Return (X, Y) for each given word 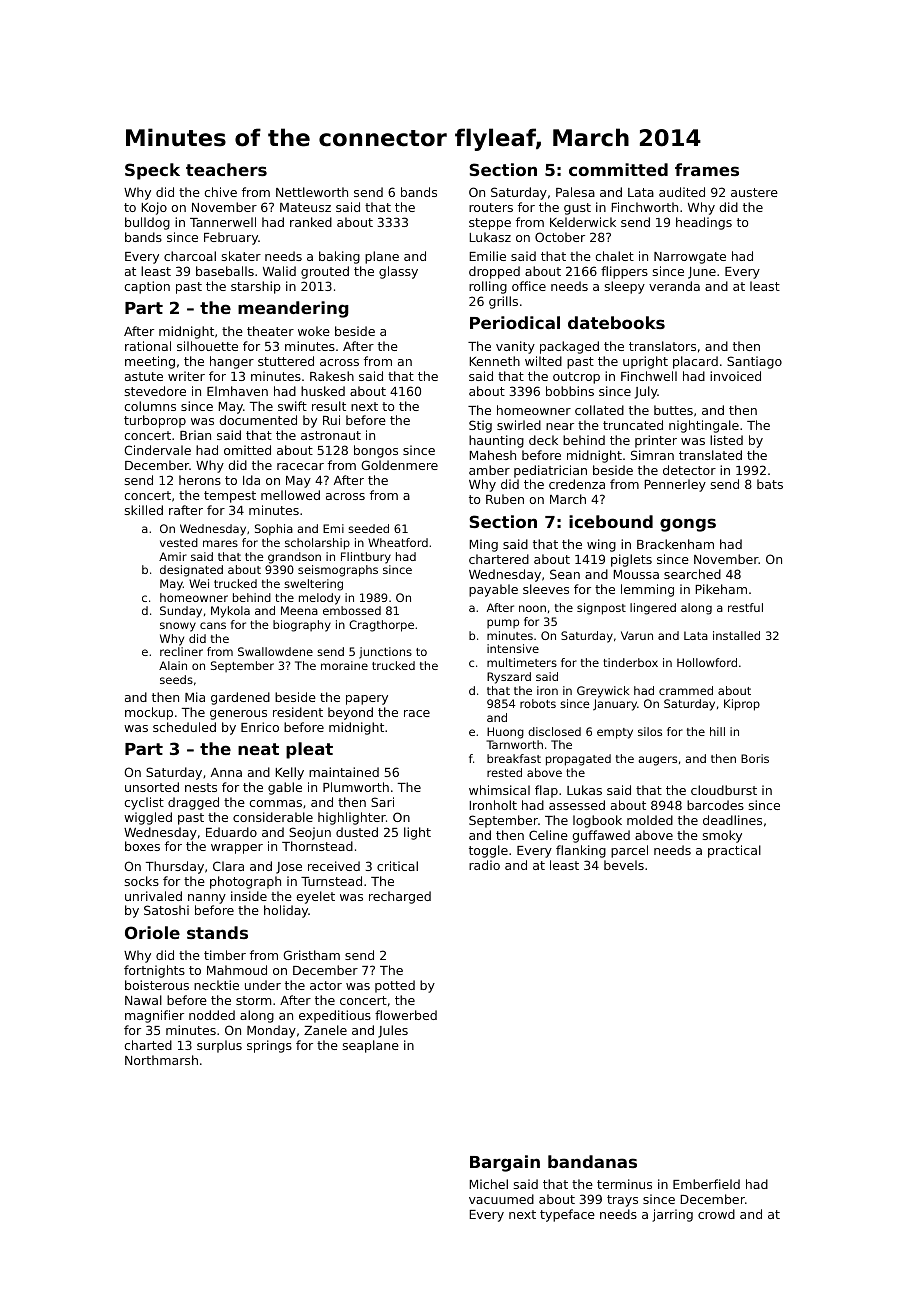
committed (618, 169)
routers (491, 207)
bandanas (592, 1161)
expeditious (335, 1016)
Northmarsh (161, 1060)
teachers (226, 169)
